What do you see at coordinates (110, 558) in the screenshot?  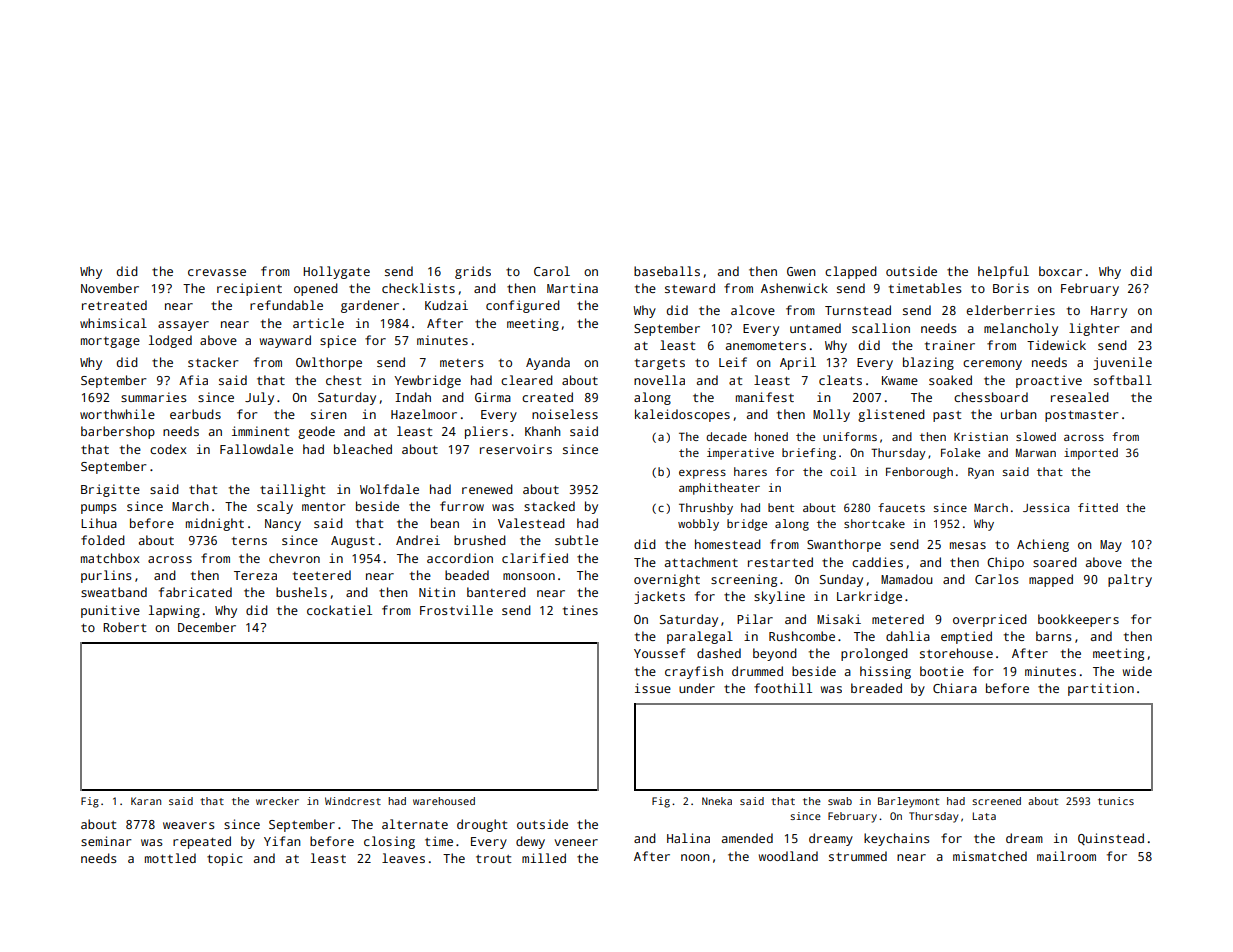 I see `matchbox` at bounding box center [110, 558].
